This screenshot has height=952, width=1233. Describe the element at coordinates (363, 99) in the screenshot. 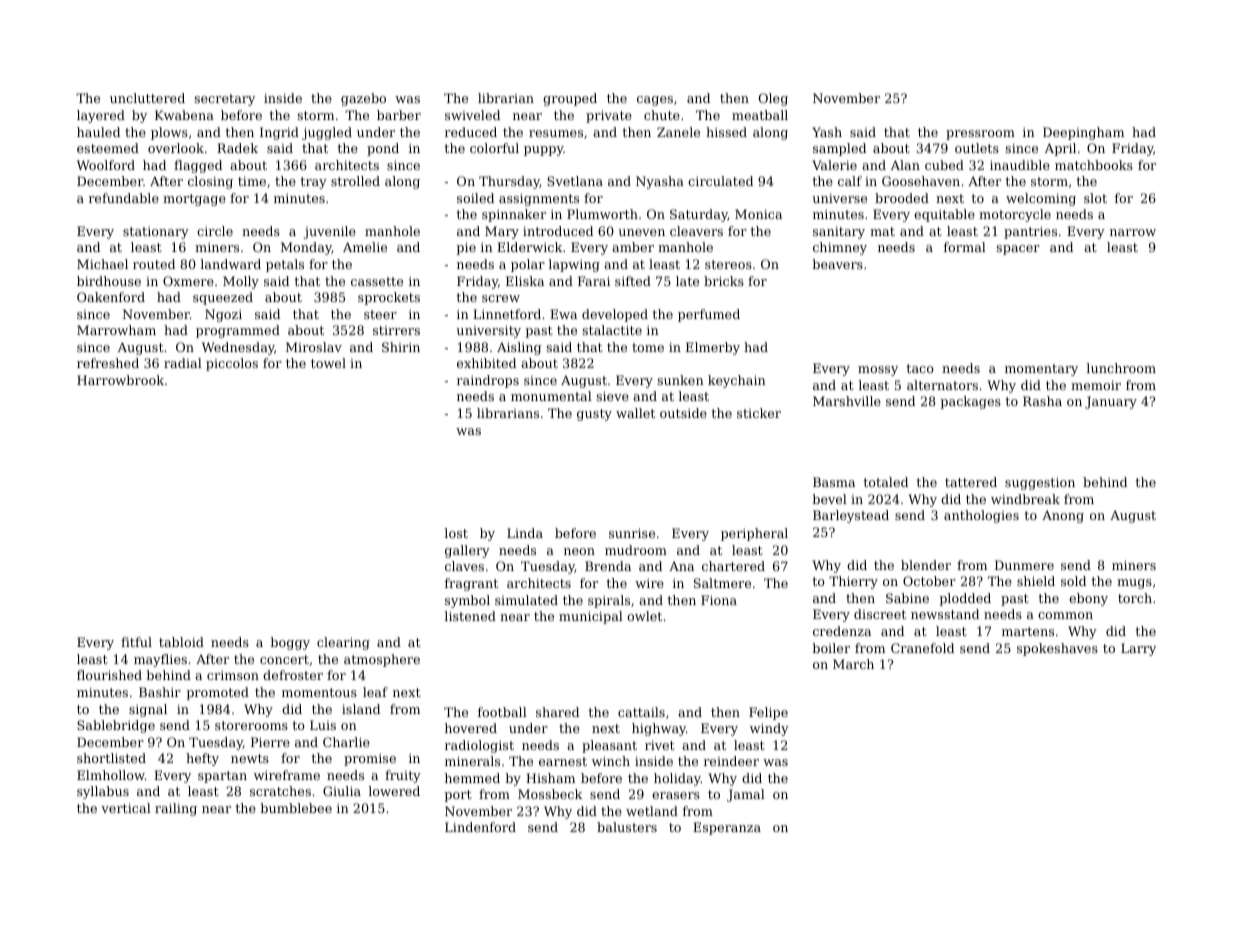

I see `gazebo` at that location.
